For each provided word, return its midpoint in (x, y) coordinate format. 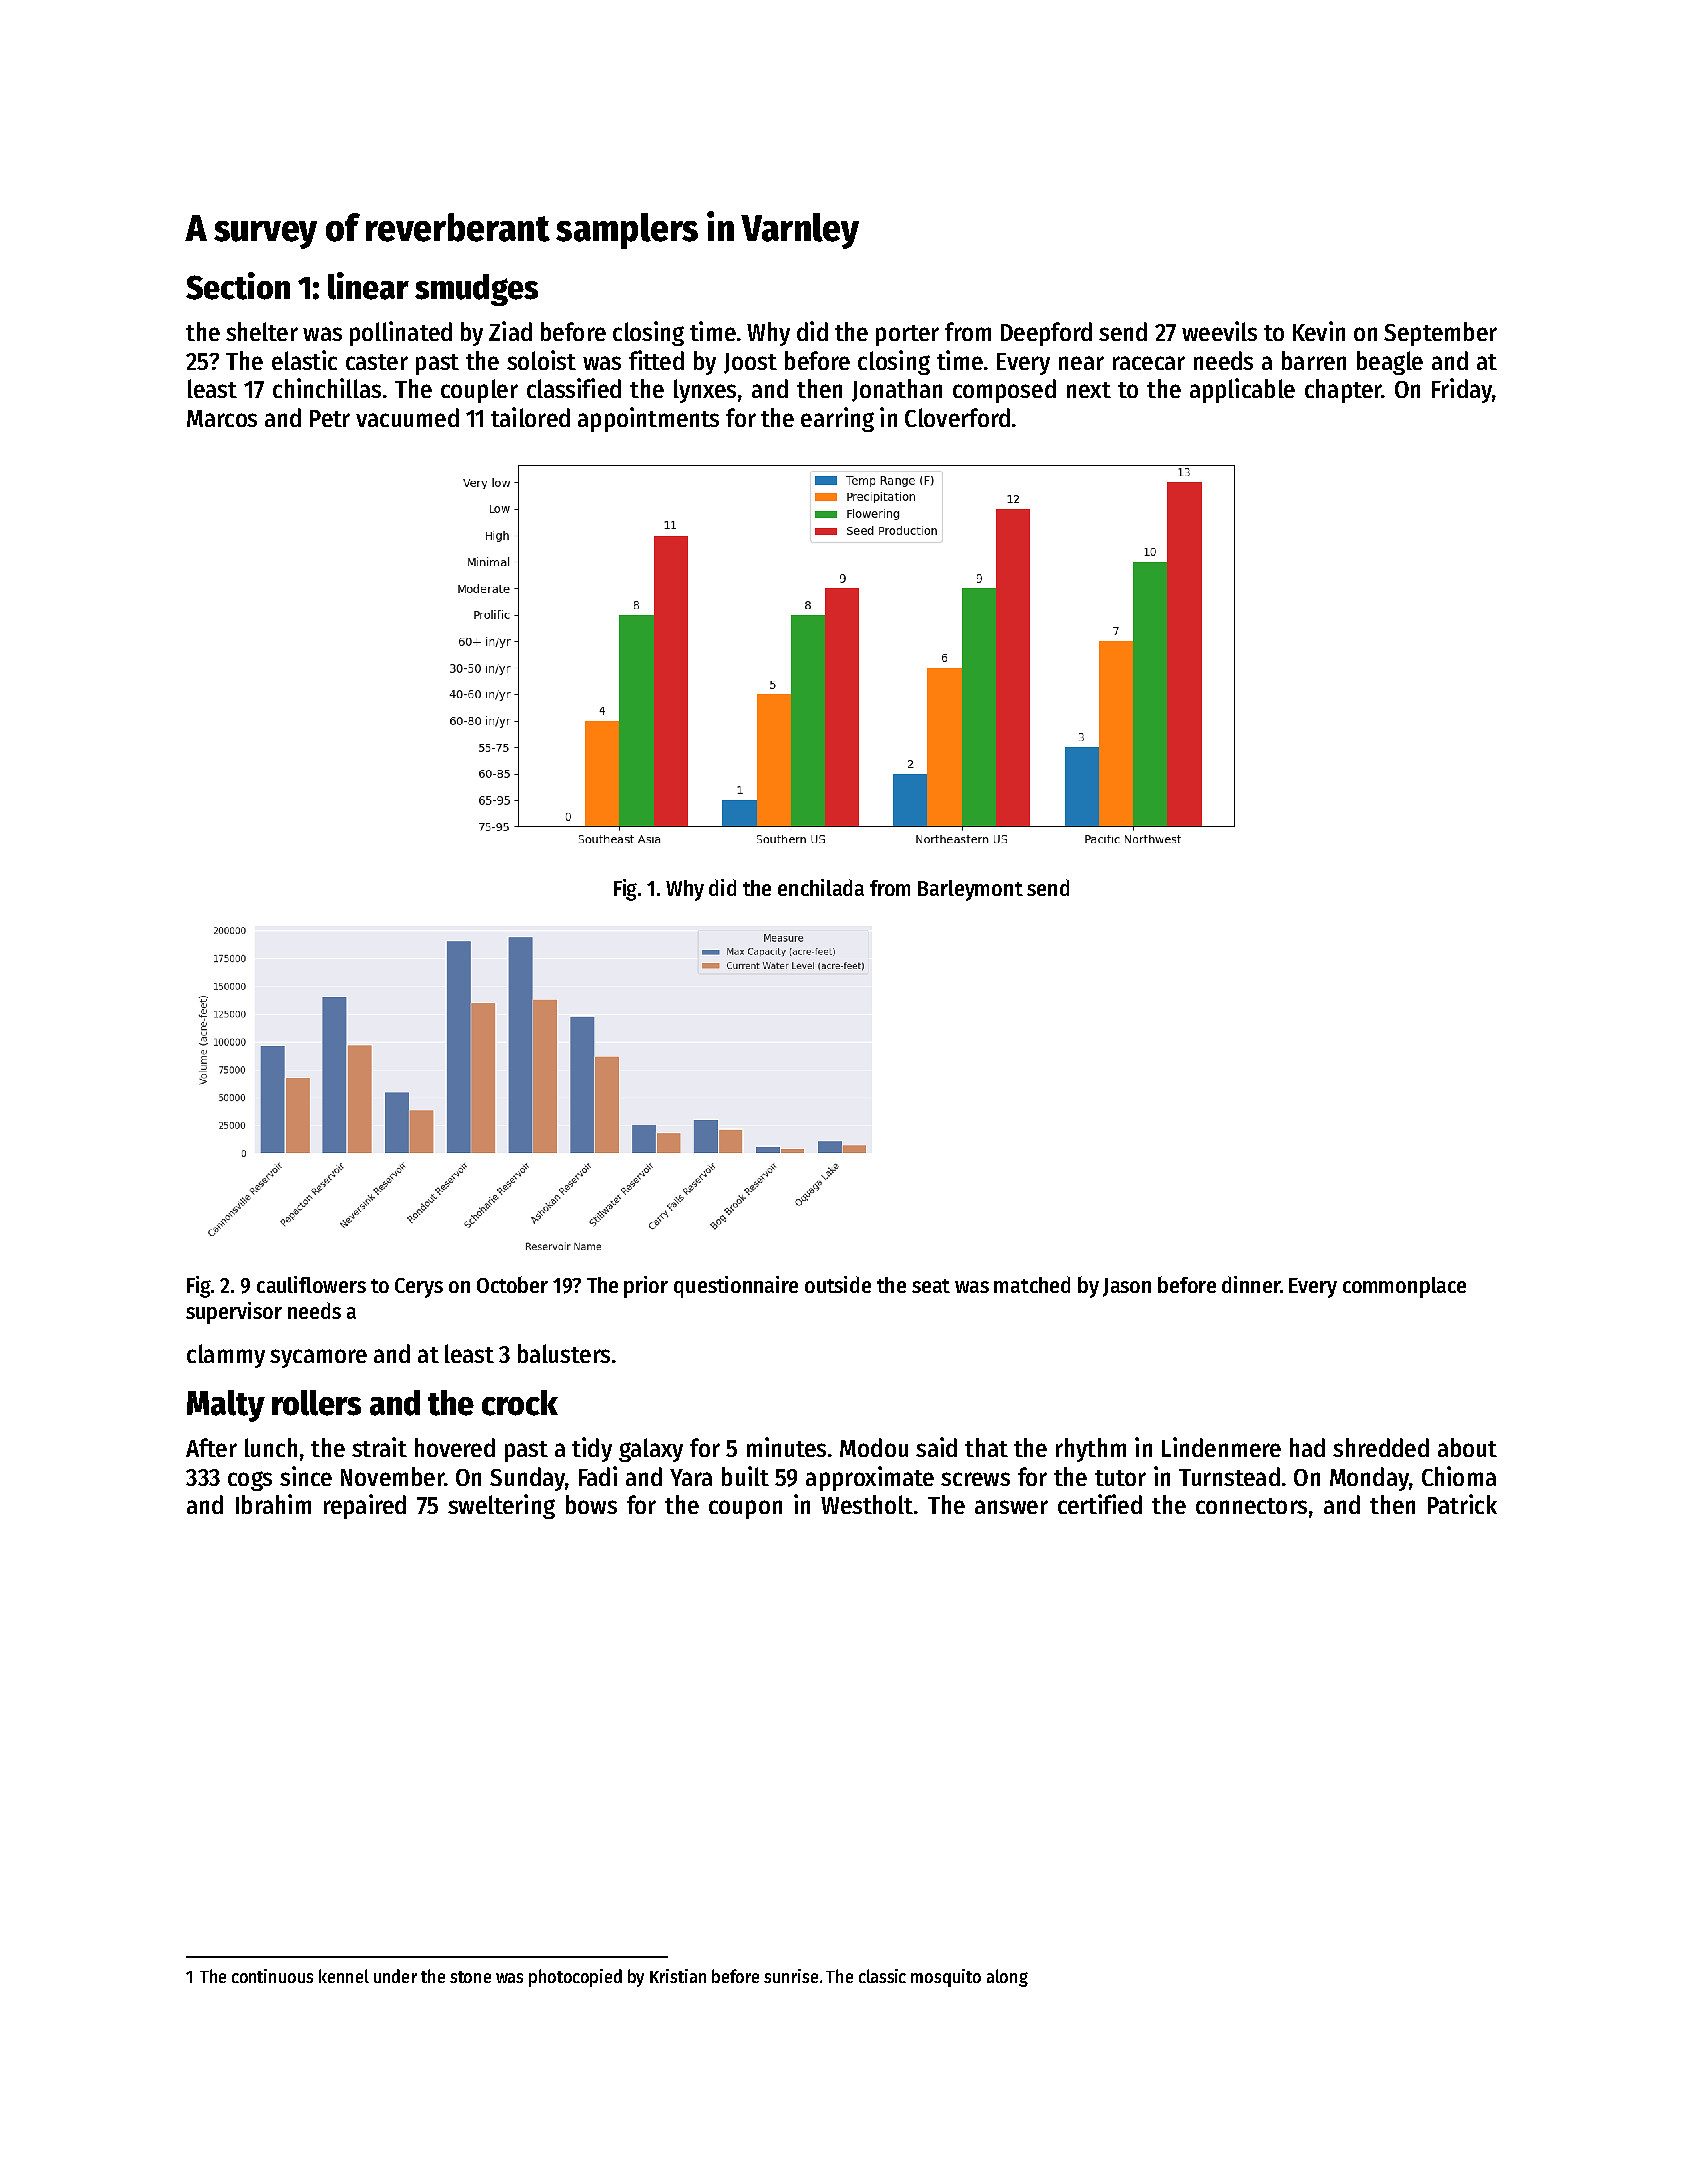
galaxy (651, 1450)
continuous (272, 1976)
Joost (750, 363)
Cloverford (957, 417)
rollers (316, 1403)
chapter (1343, 391)
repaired (365, 1506)
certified (1100, 1504)
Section (238, 286)
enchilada (821, 887)
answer (1011, 1507)
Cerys (419, 1288)
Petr (330, 418)
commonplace (1404, 1287)
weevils (1219, 331)
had (1307, 1447)
